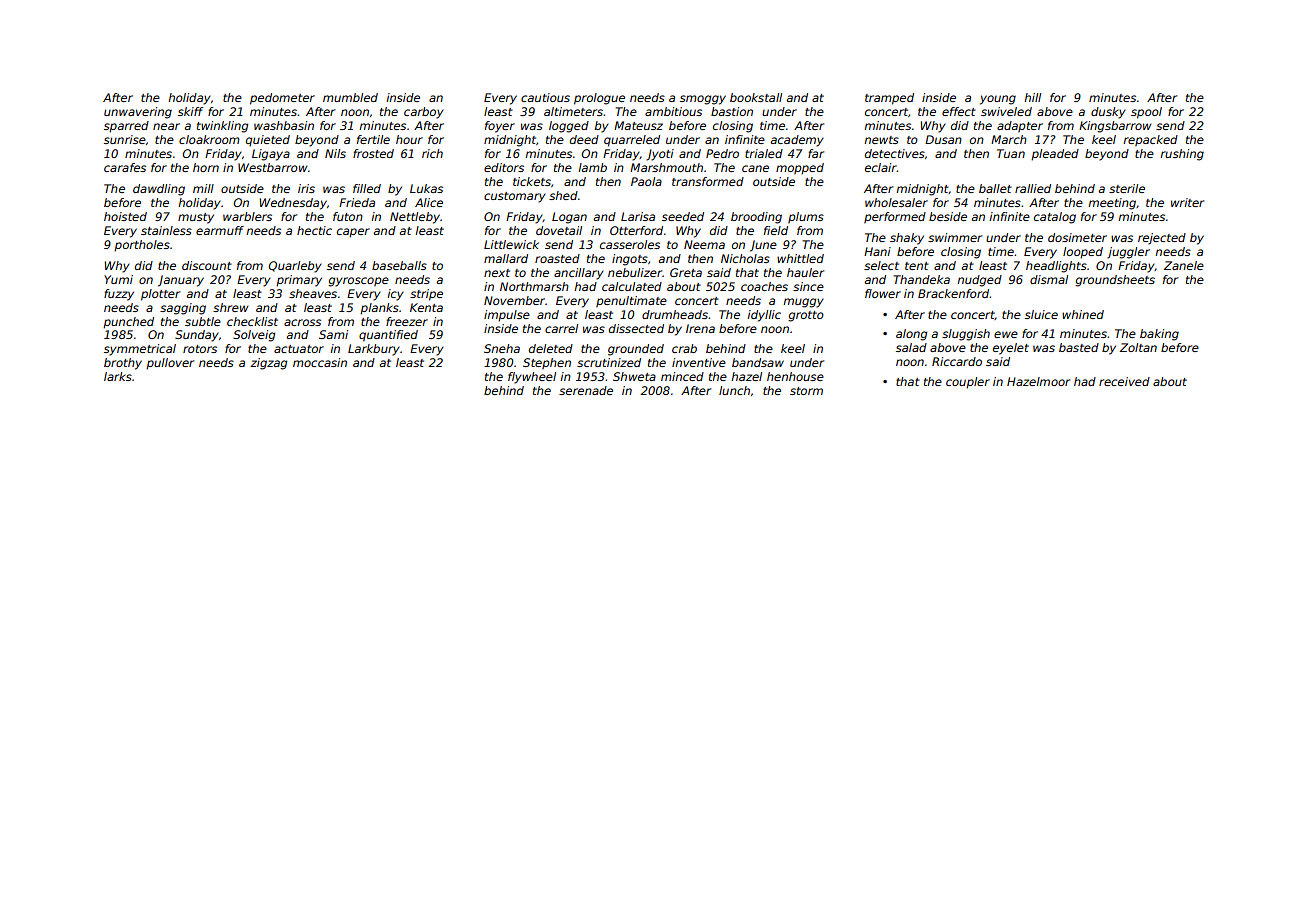  What do you see at coordinates (367, 188) in the page?
I see `filled` at bounding box center [367, 188].
